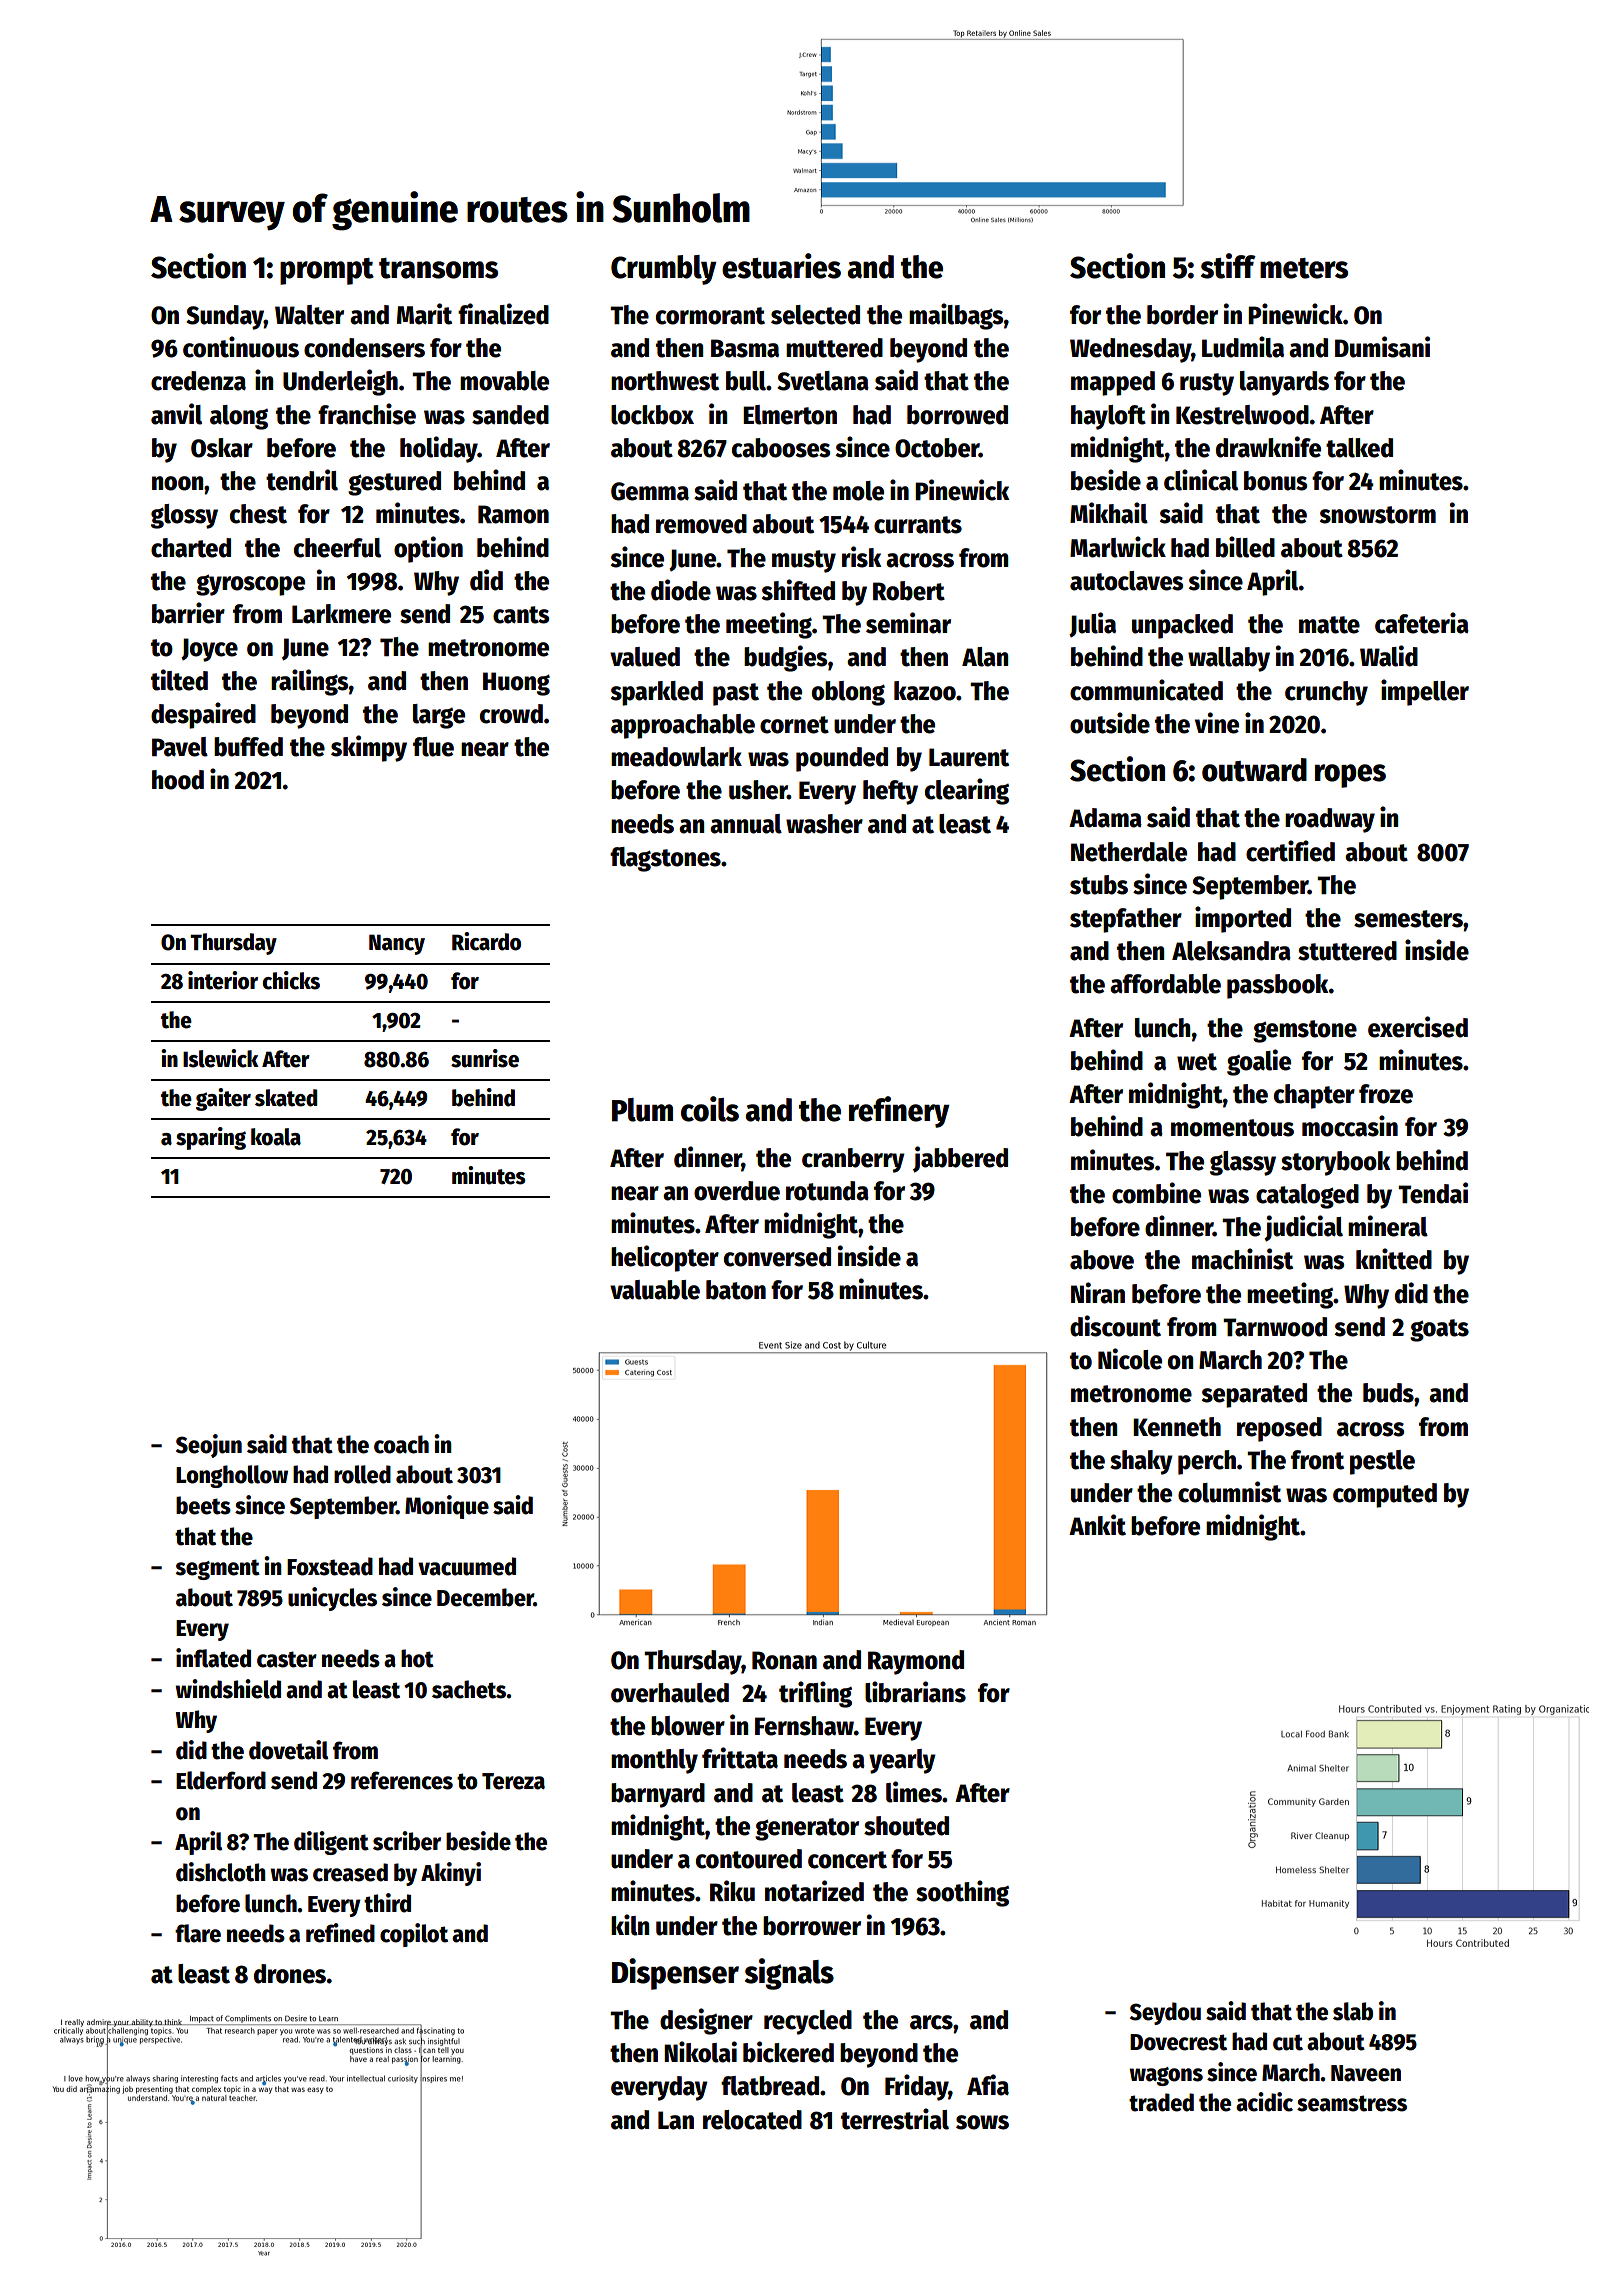 The height and width of the screenshot is (2292, 1620). What do you see at coordinates (1418, 1027) in the screenshot?
I see `exercised` at bounding box center [1418, 1027].
